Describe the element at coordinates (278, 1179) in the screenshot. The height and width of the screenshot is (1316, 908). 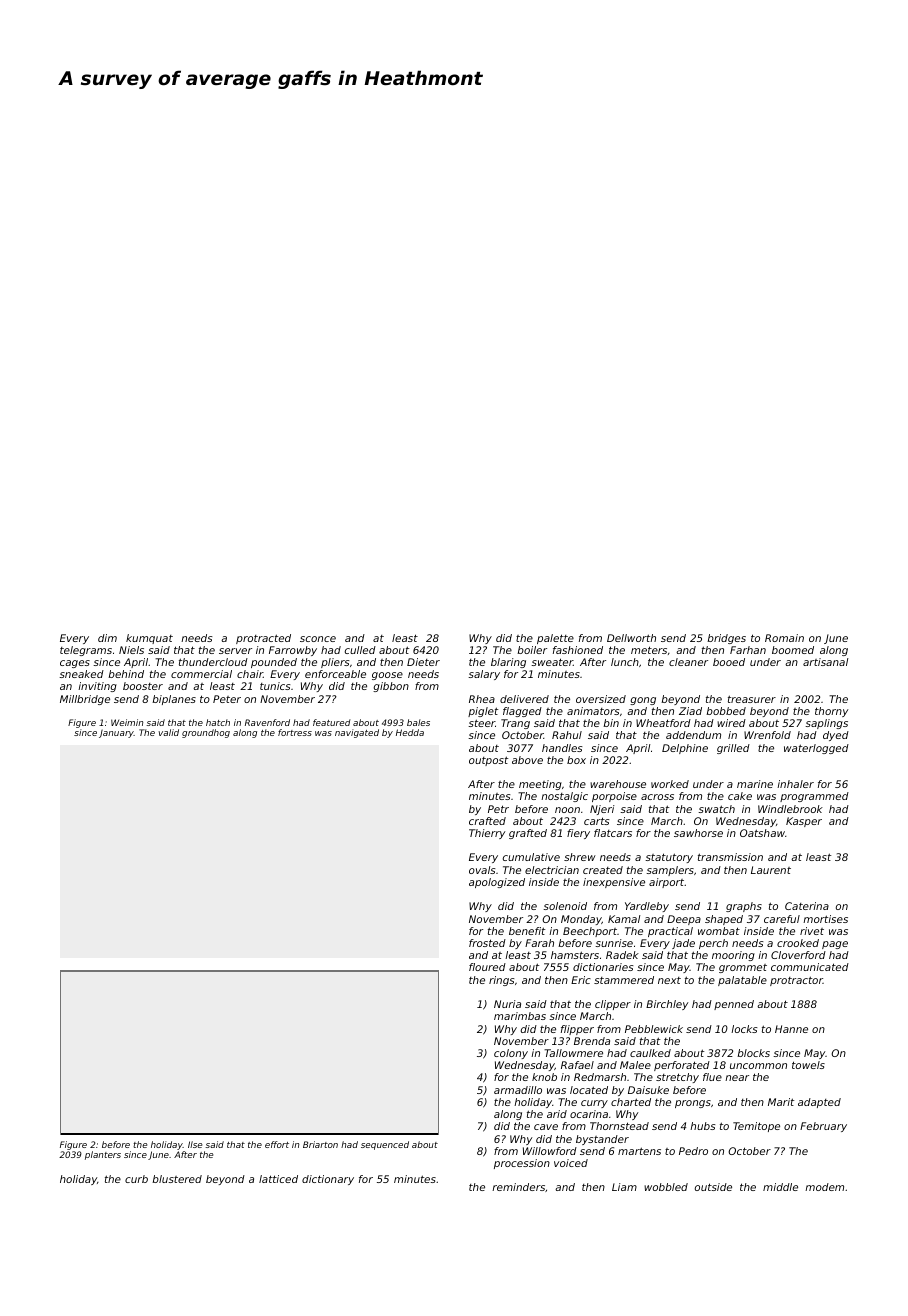
I see `latticed` at that location.
